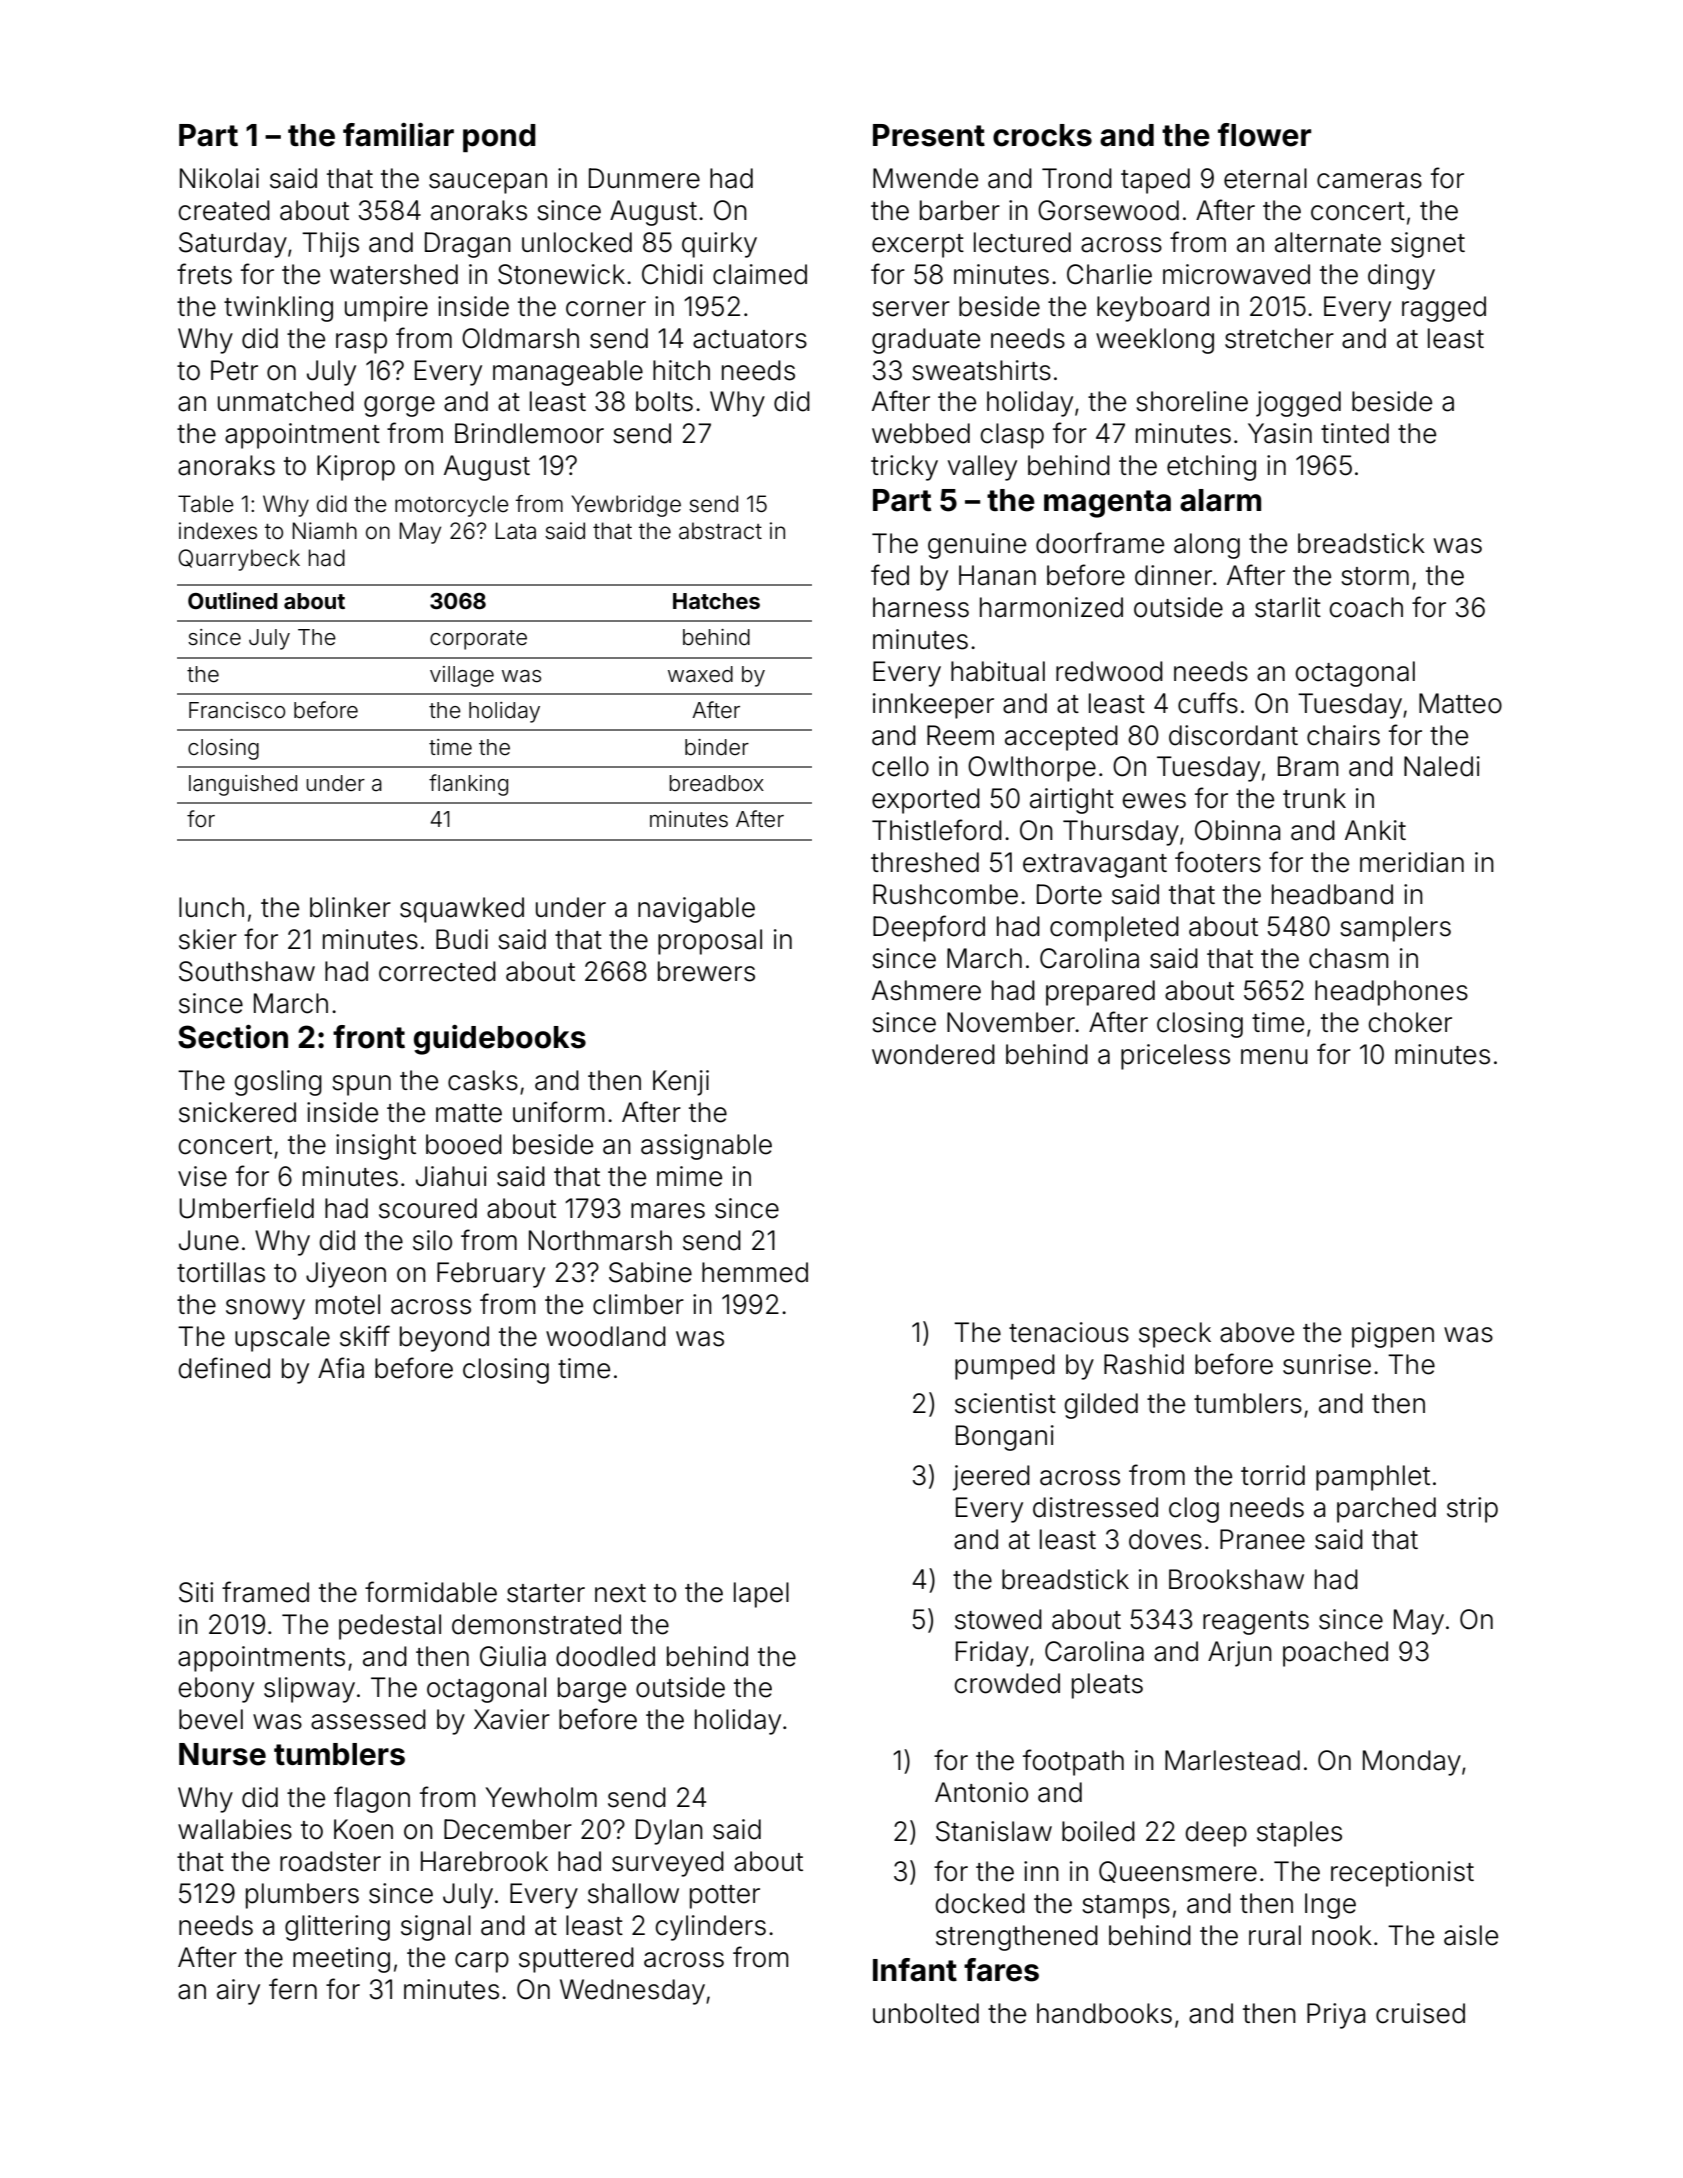 The height and width of the image is (2178, 1683). I want to click on crocks, so click(1042, 135).
